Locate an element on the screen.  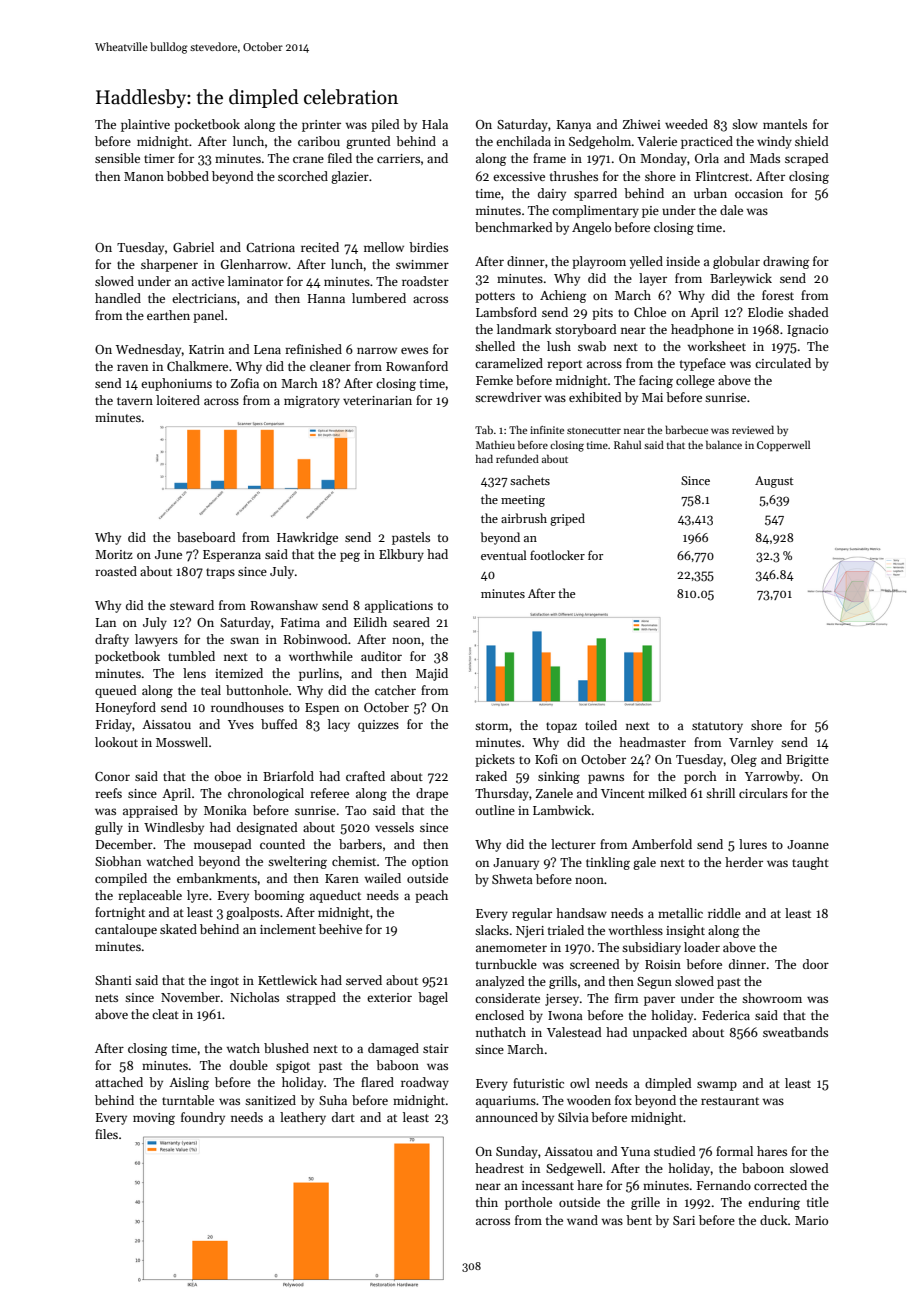
swan is located at coordinates (244, 640).
